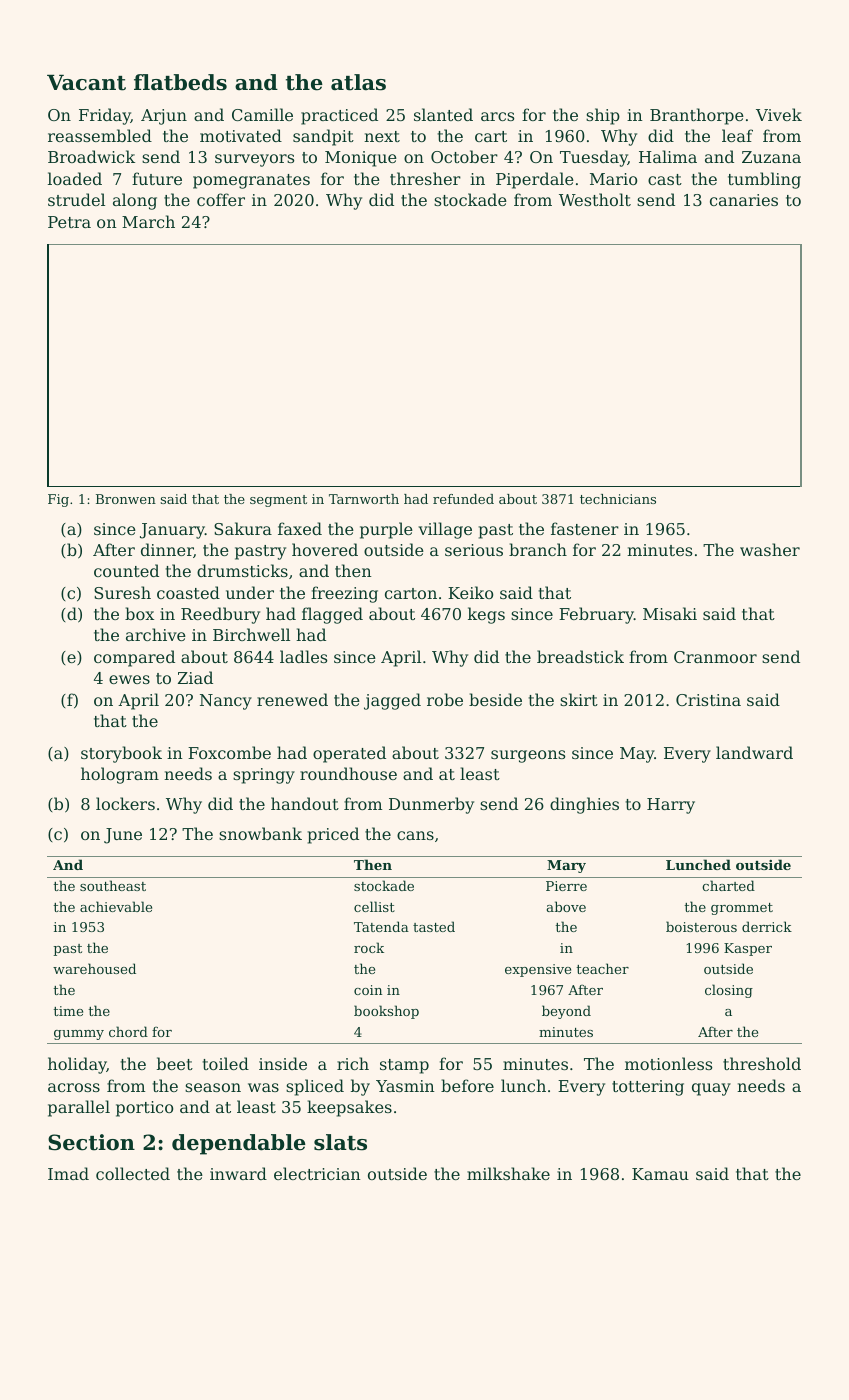 The width and height of the image is (849, 1400). What do you see at coordinates (594, 158) in the image?
I see `Tuesday` at bounding box center [594, 158].
